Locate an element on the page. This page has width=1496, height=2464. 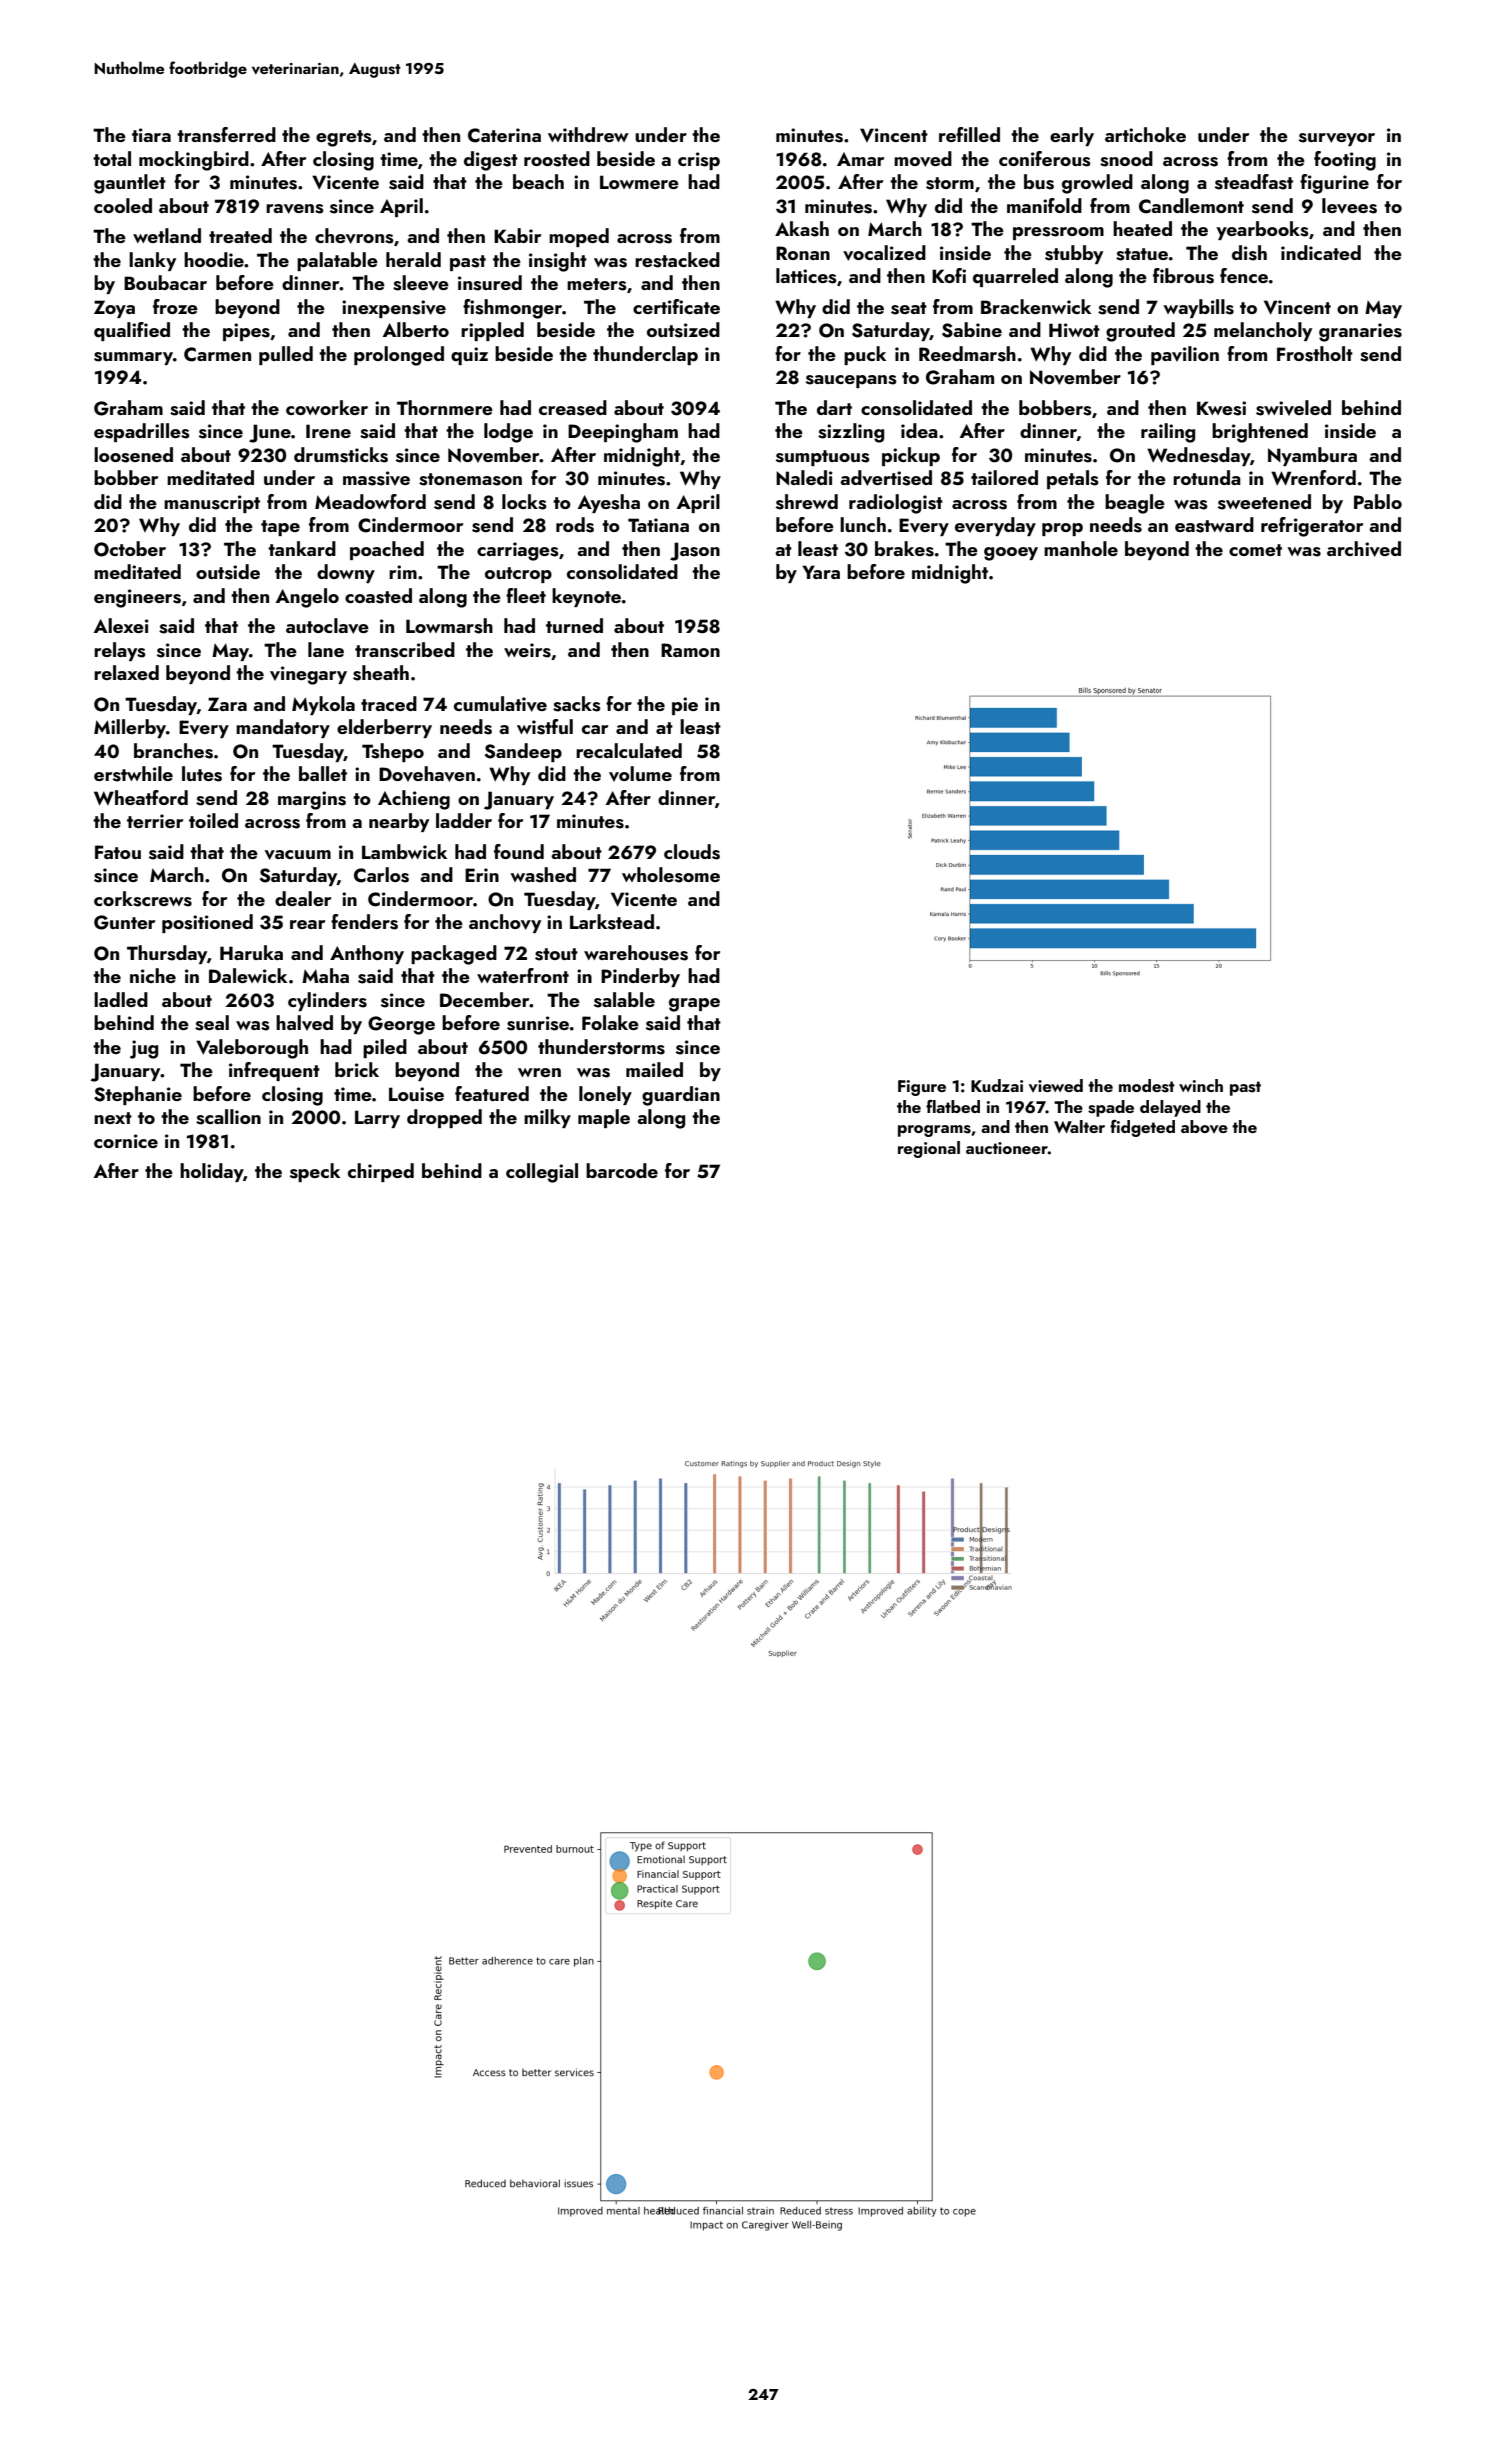
collegial is located at coordinates (542, 1173).
